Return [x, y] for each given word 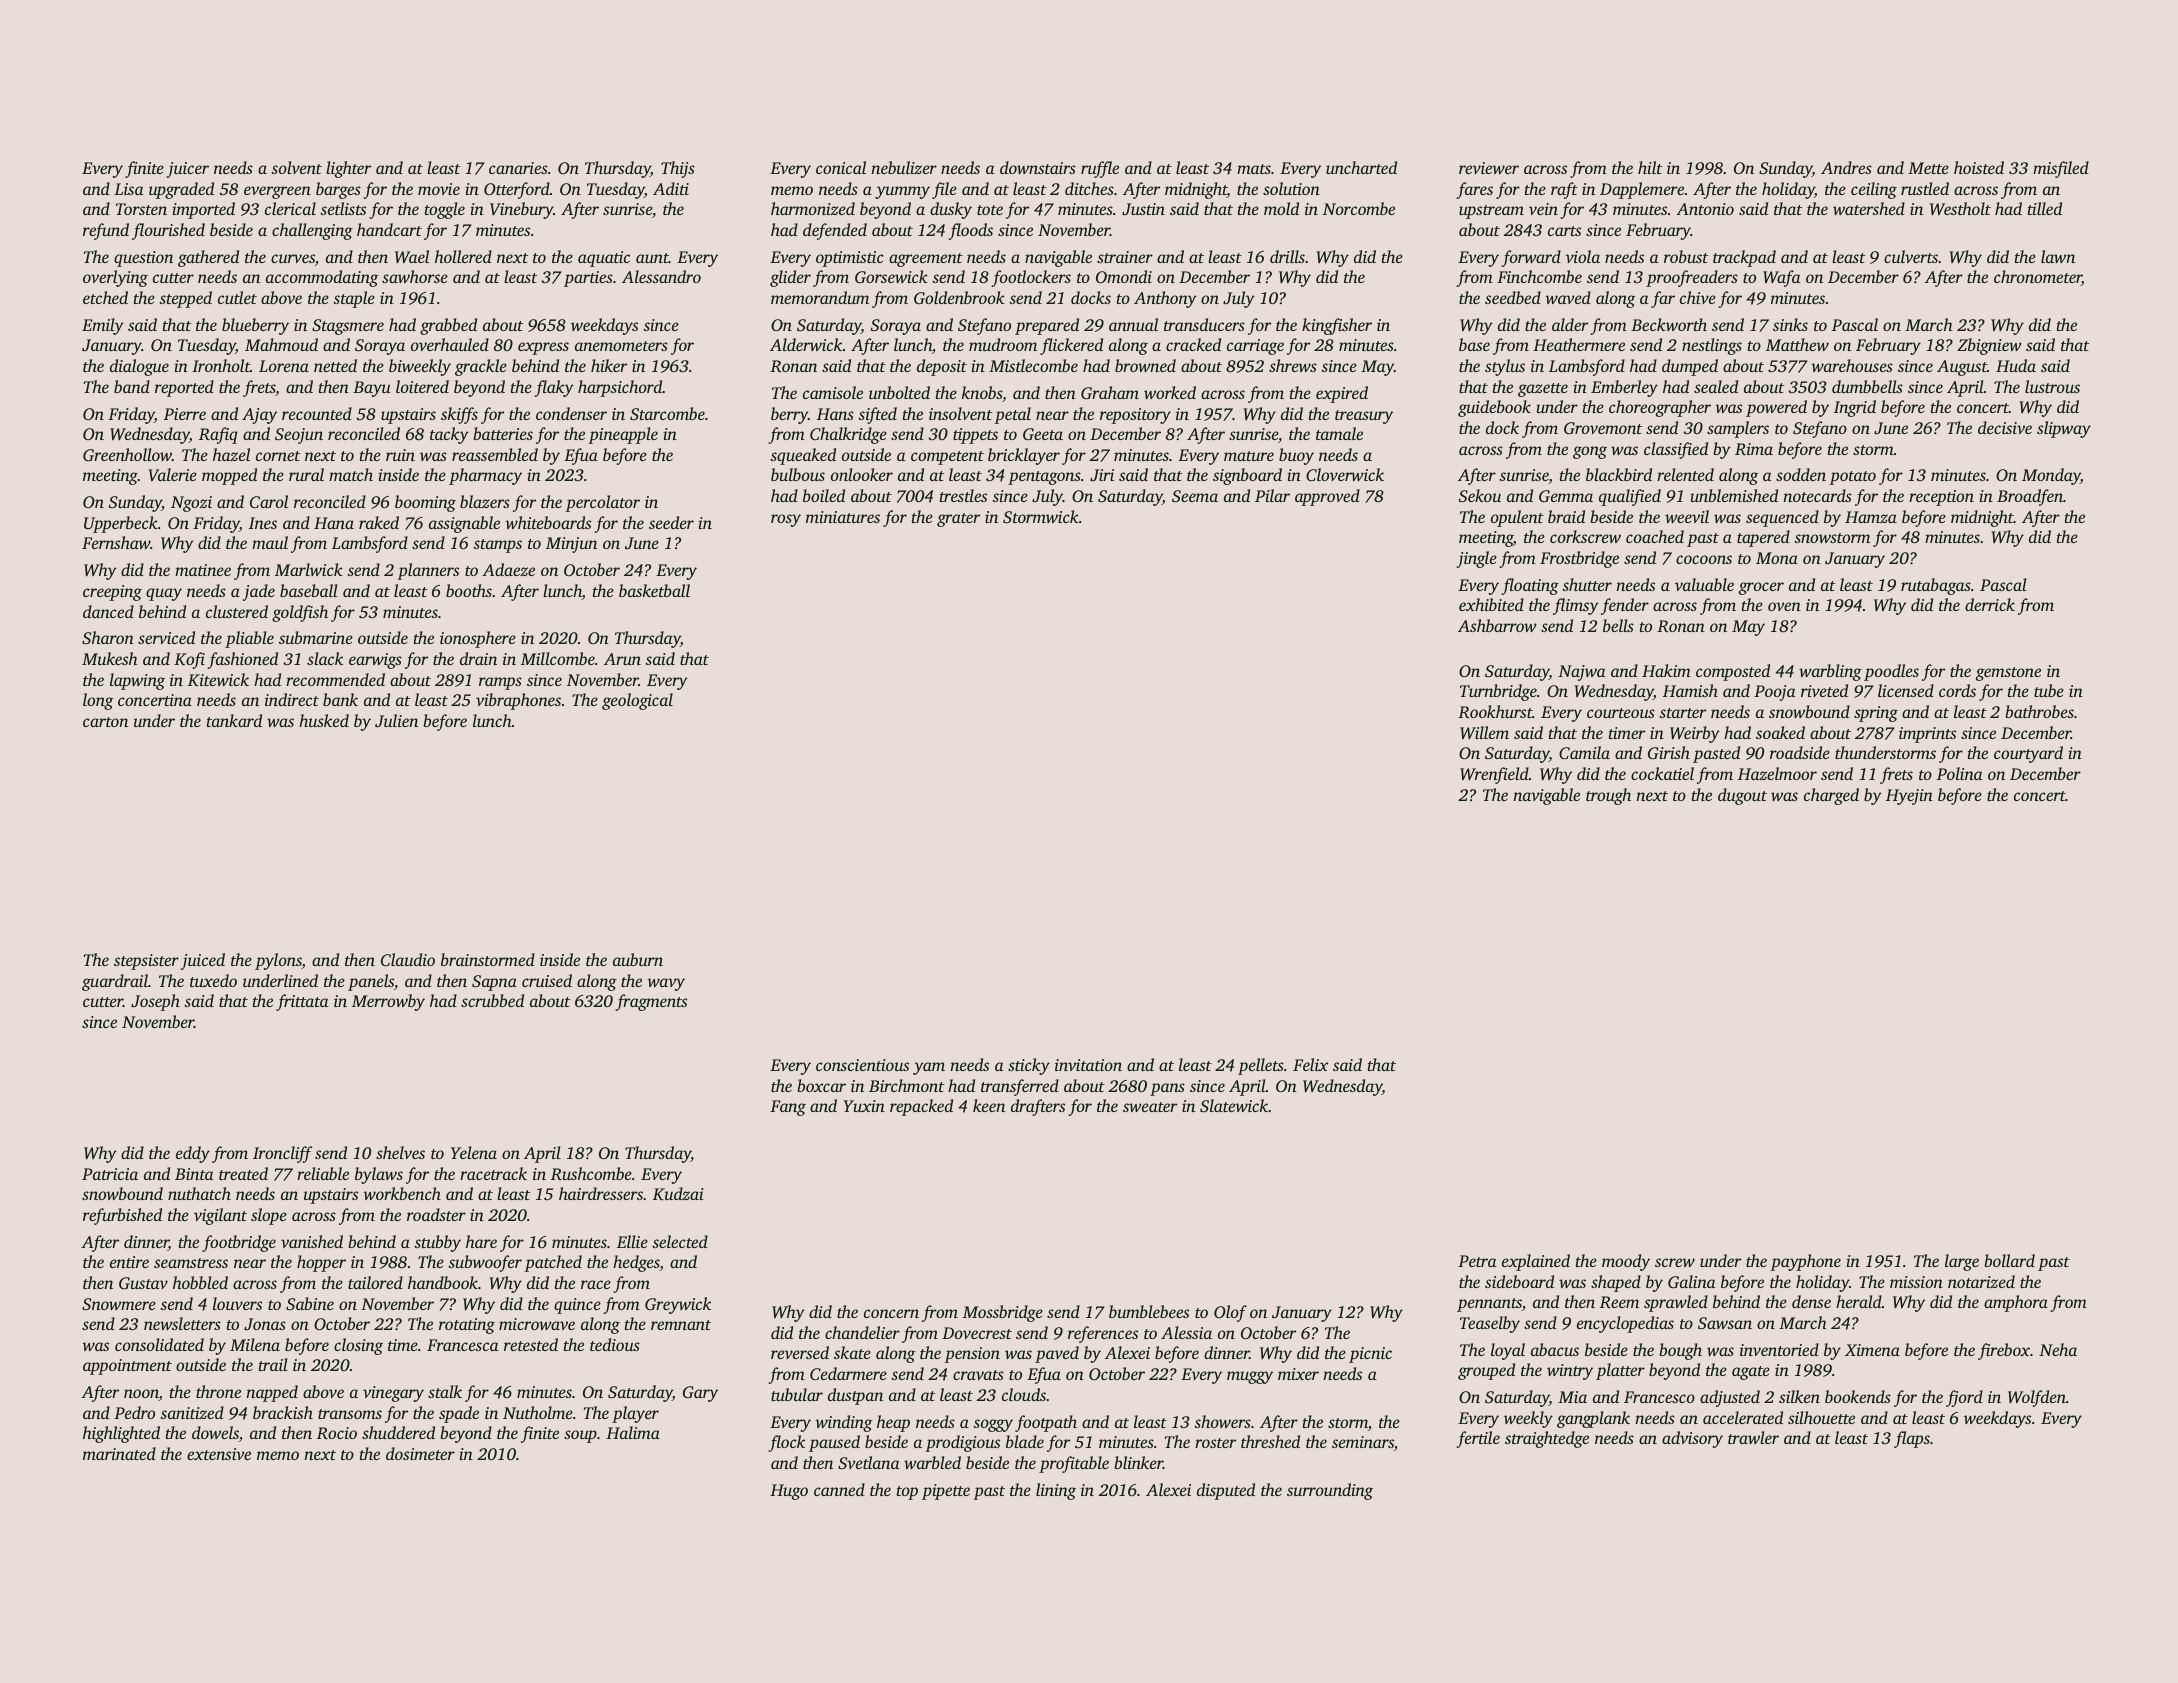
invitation [1088, 1065]
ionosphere [478, 639]
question [143, 259]
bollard [2009, 1260]
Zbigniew [1989, 346]
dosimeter [420, 1453]
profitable [1074, 1464]
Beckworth [1669, 324]
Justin [1143, 209]
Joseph [155, 1002]
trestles [963, 495]
